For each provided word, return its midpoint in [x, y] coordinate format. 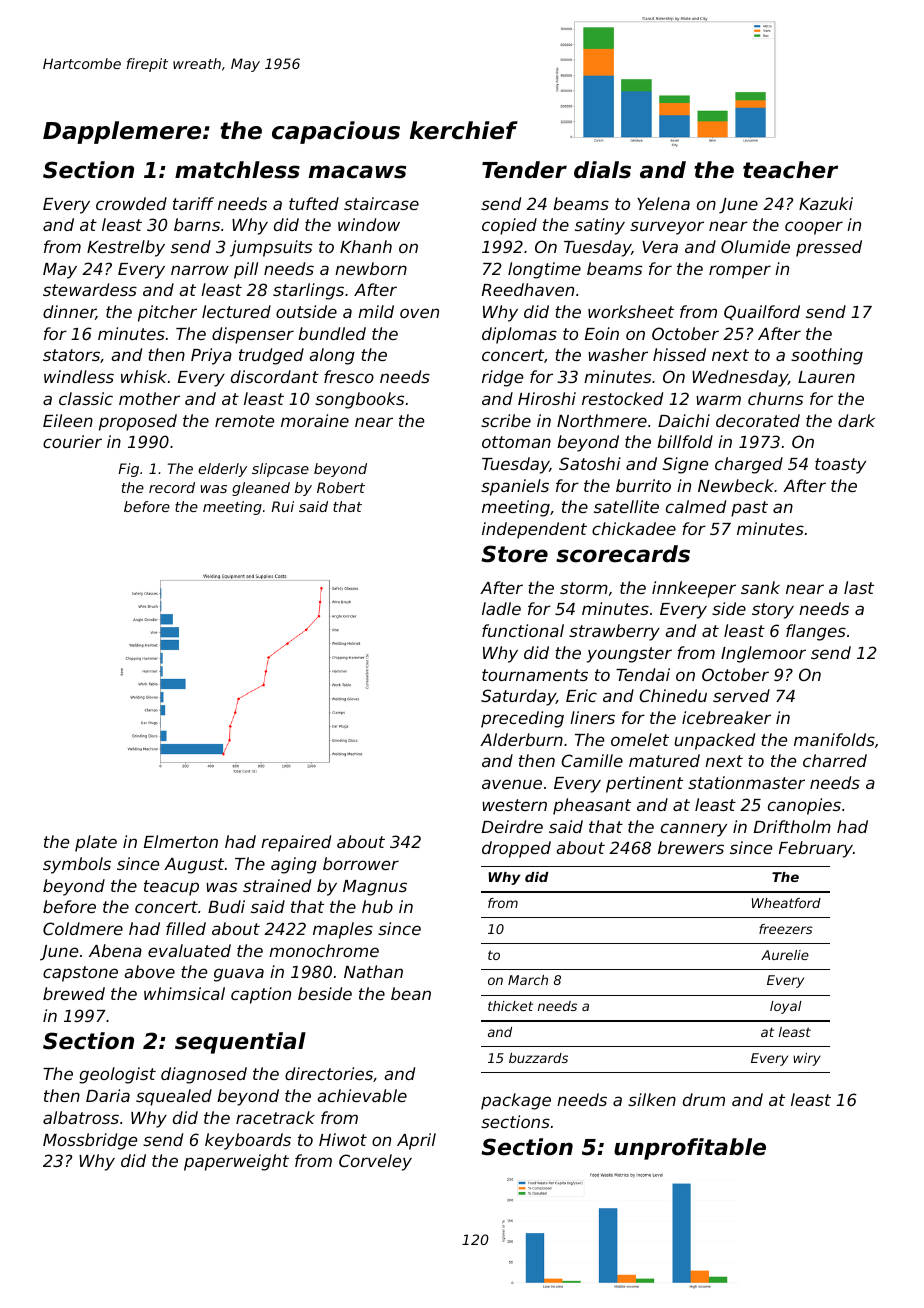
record [172, 487]
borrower [361, 863]
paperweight [236, 1162]
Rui [282, 506]
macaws [357, 172]
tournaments [535, 675]
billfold [685, 441]
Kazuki [826, 203]
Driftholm [792, 826]
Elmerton [181, 841]
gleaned [261, 489]
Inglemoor [763, 654]
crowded [131, 203]
